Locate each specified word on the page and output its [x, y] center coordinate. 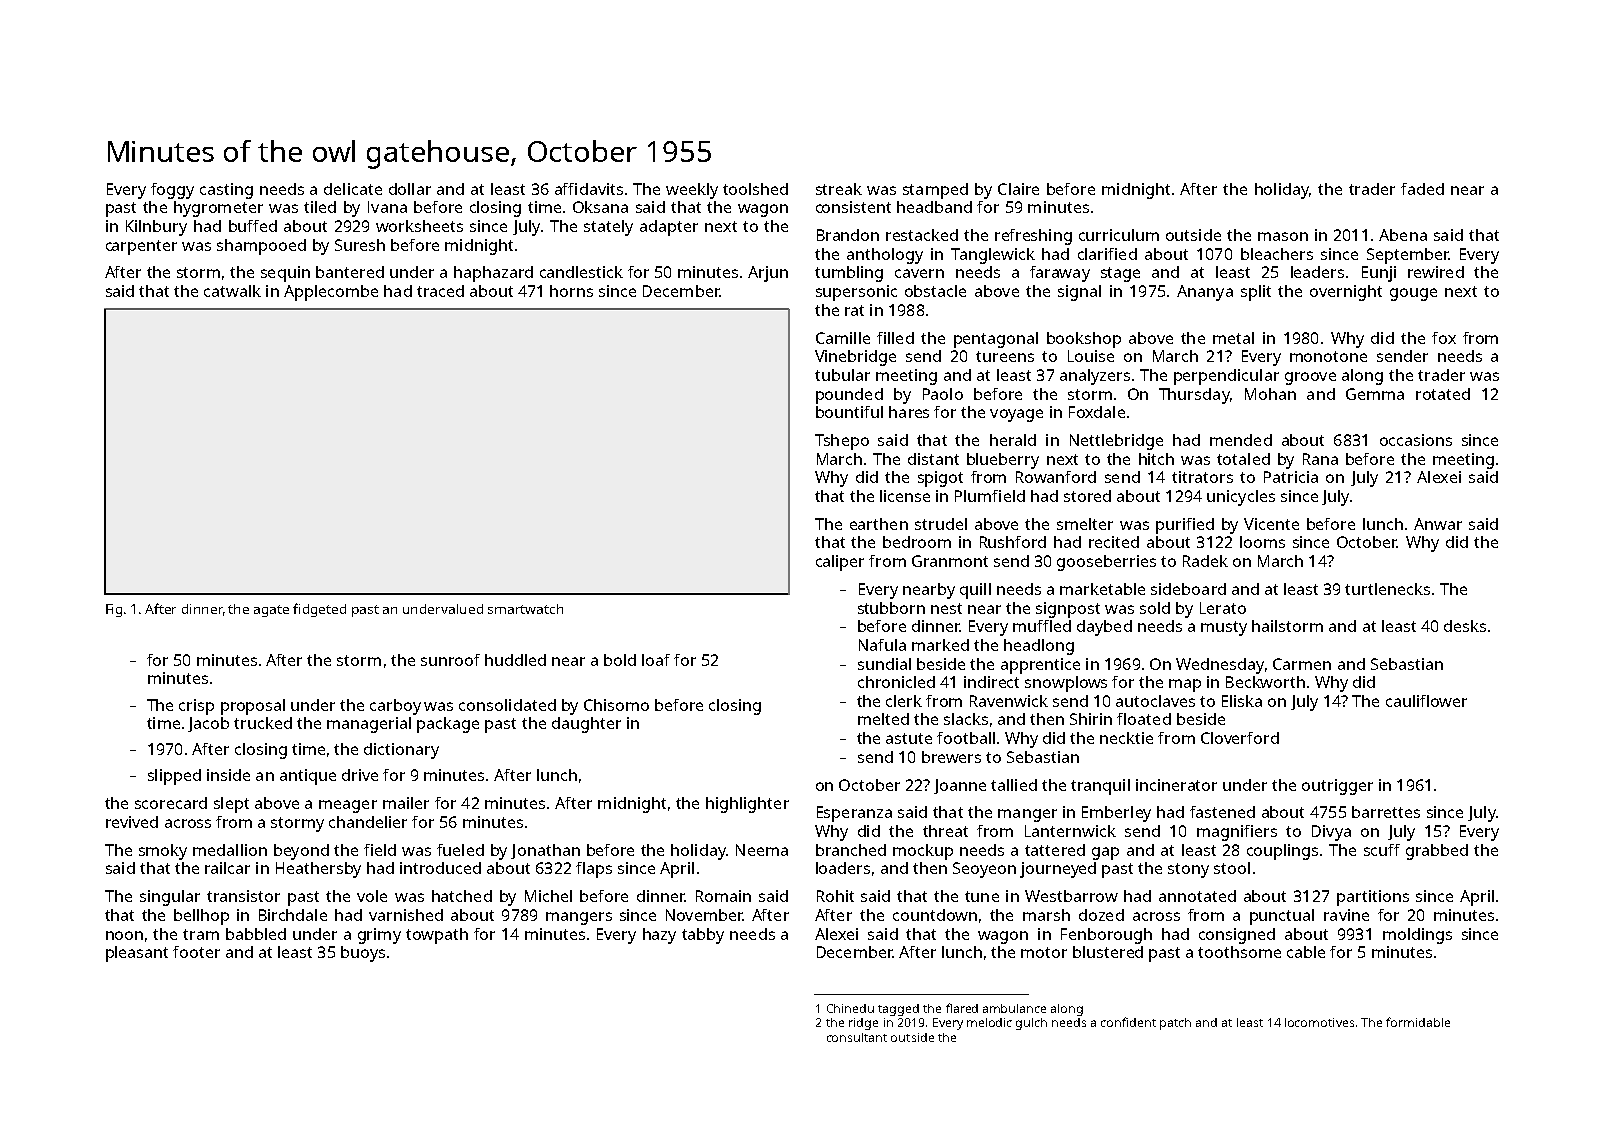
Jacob [208, 724]
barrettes [1386, 812]
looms [1262, 542]
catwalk [232, 291]
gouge [1413, 294]
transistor [243, 896]
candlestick [581, 272]
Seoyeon [984, 870]
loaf [656, 660]
